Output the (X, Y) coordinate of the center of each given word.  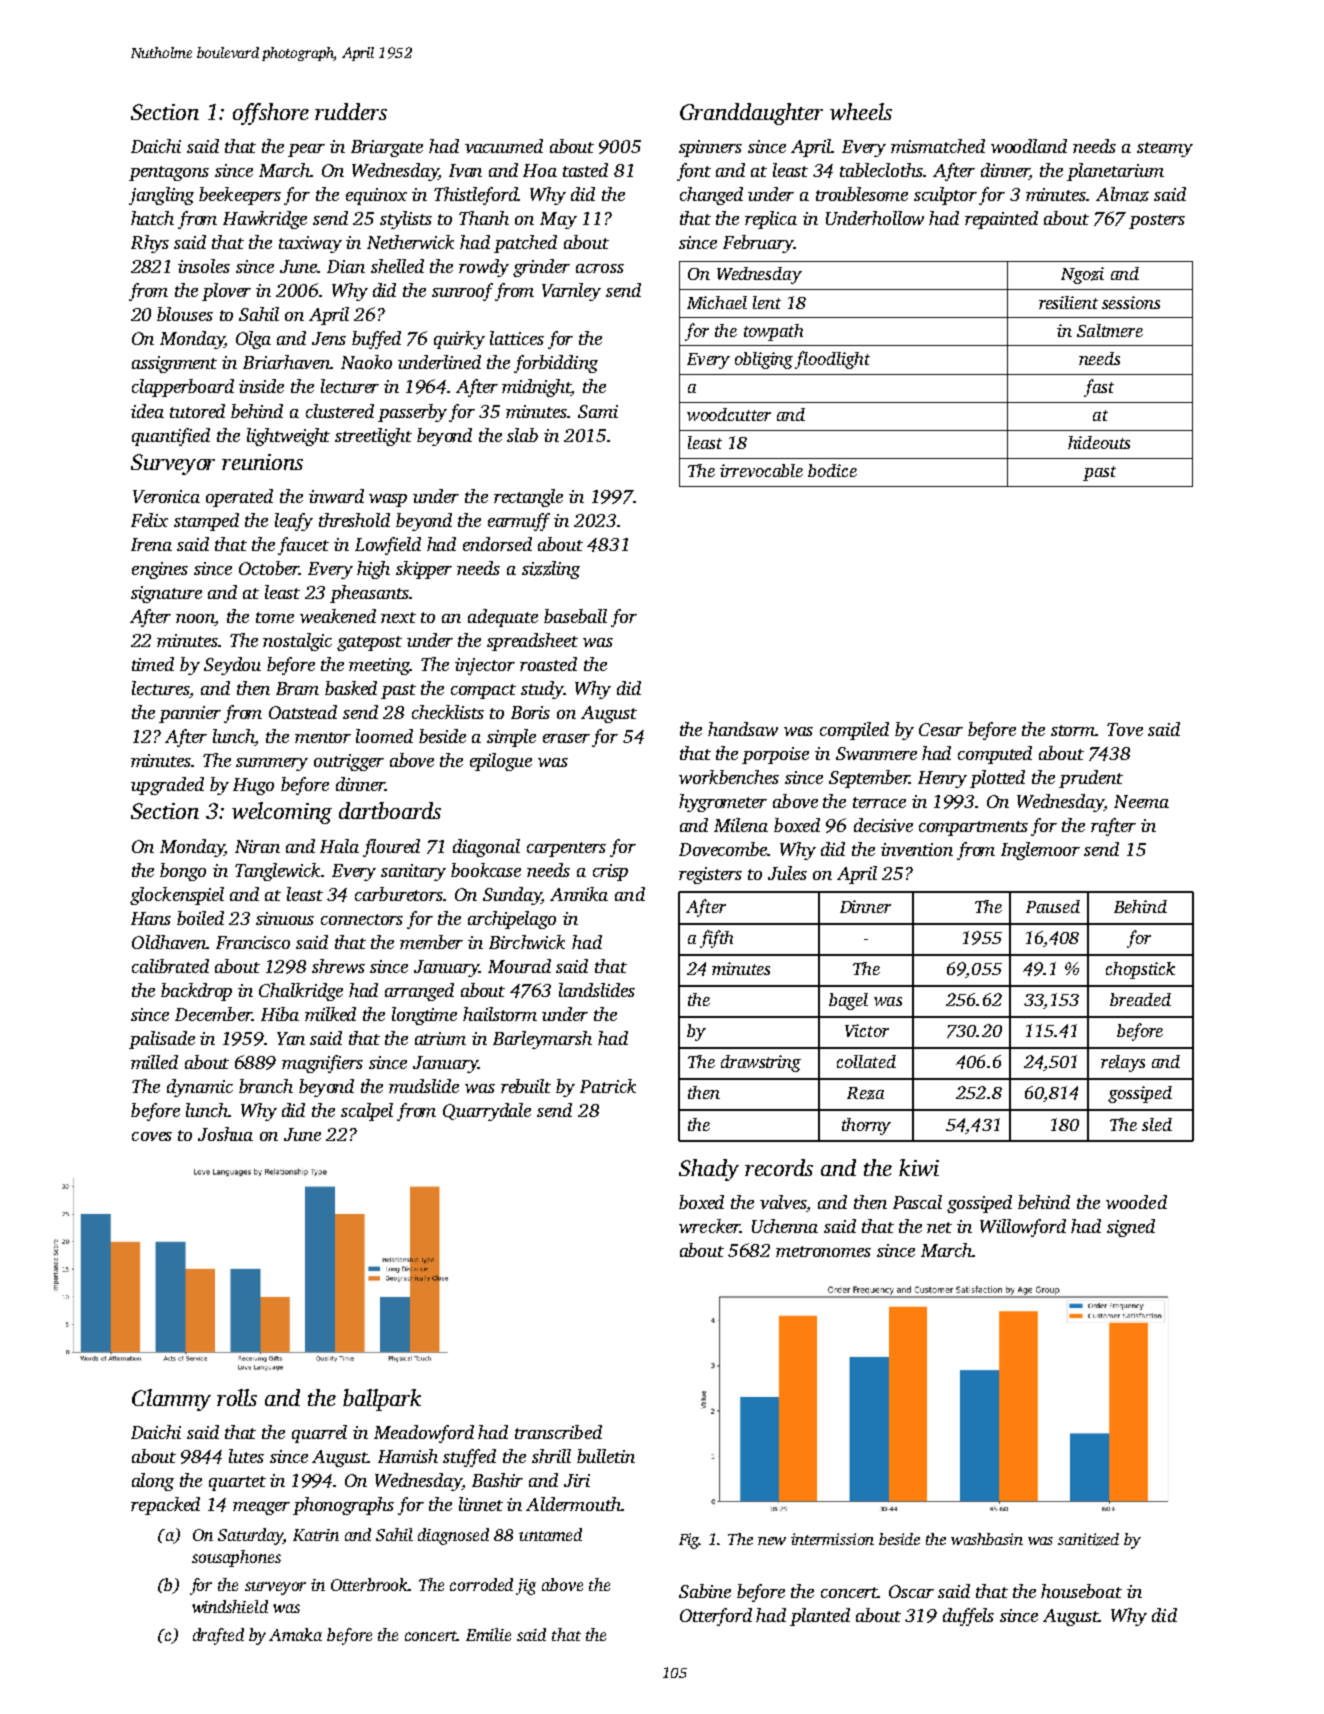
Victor (867, 1030)
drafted (218, 1636)
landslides (597, 990)
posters (1157, 221)
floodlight (832, 360)
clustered (340, 411)
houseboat (1081, 1591)
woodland (1029, 146)
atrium (440, 1038)
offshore (271, 114)
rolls (237, 1397)
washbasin (987, 1539)
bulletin (606, 1456)
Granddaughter (751, 114)
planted (820, 1617)
